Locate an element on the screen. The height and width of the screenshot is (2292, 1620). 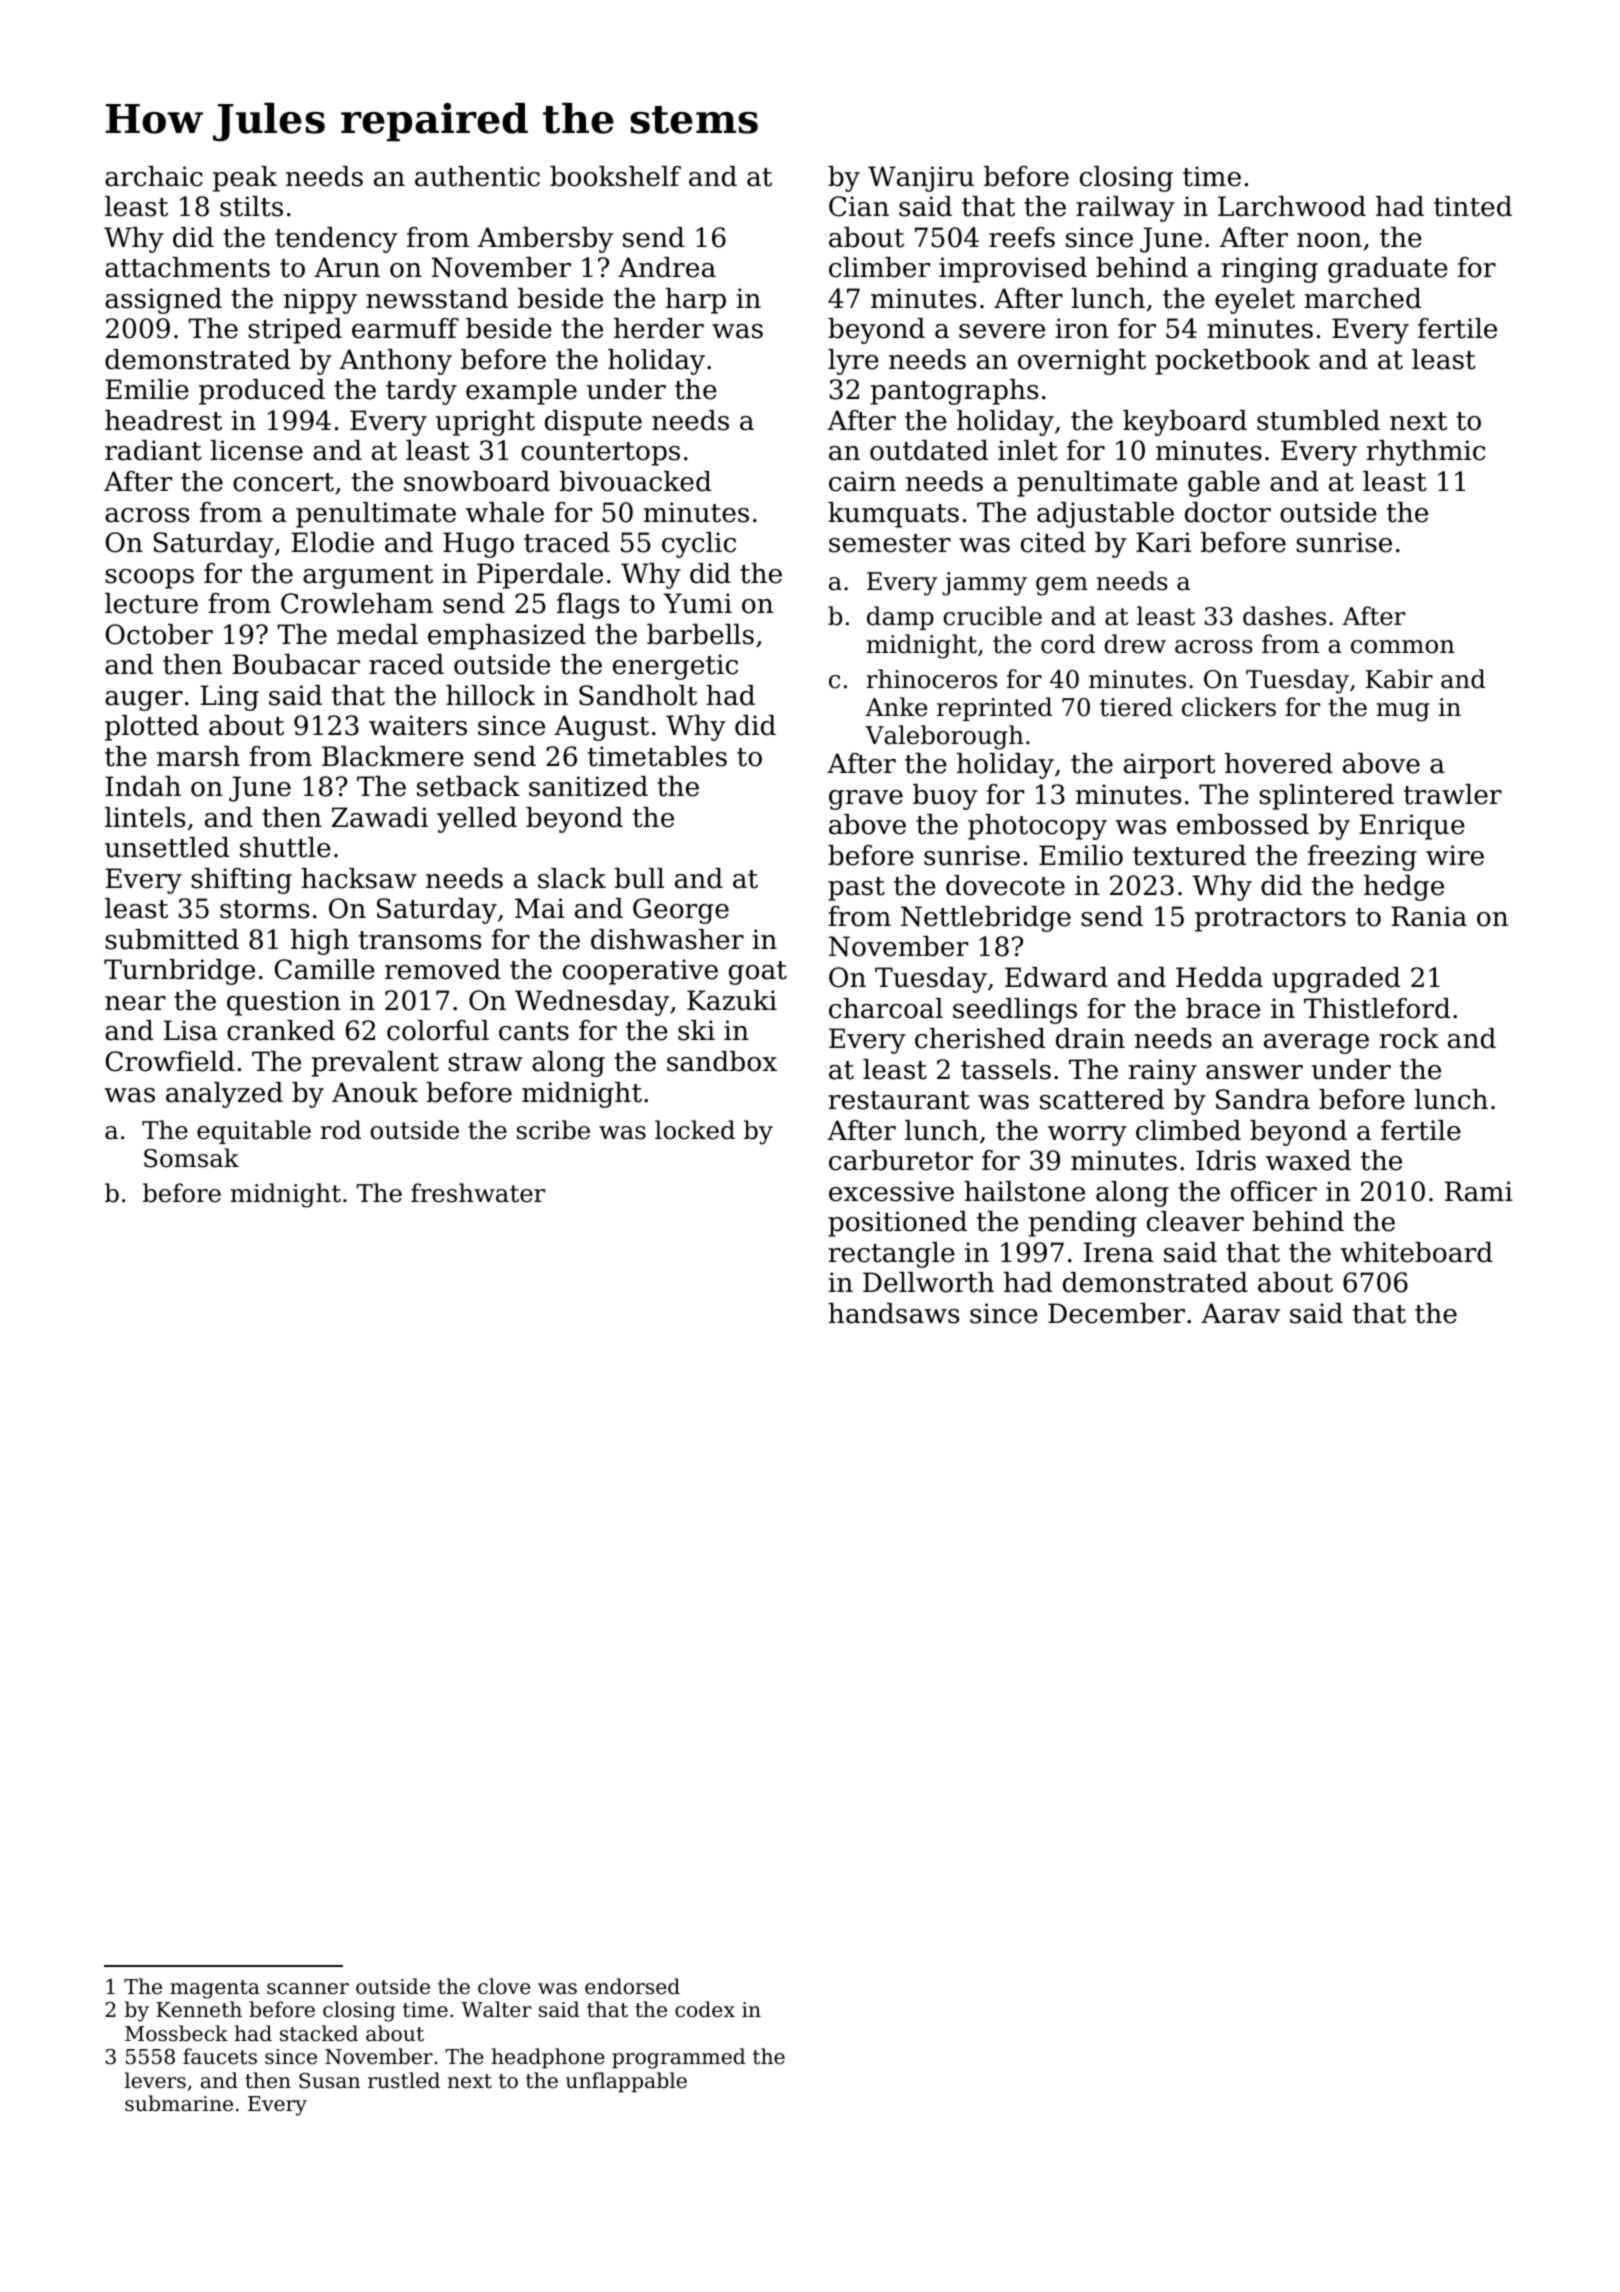
endorsed is located at coordinates (632, 1986).
